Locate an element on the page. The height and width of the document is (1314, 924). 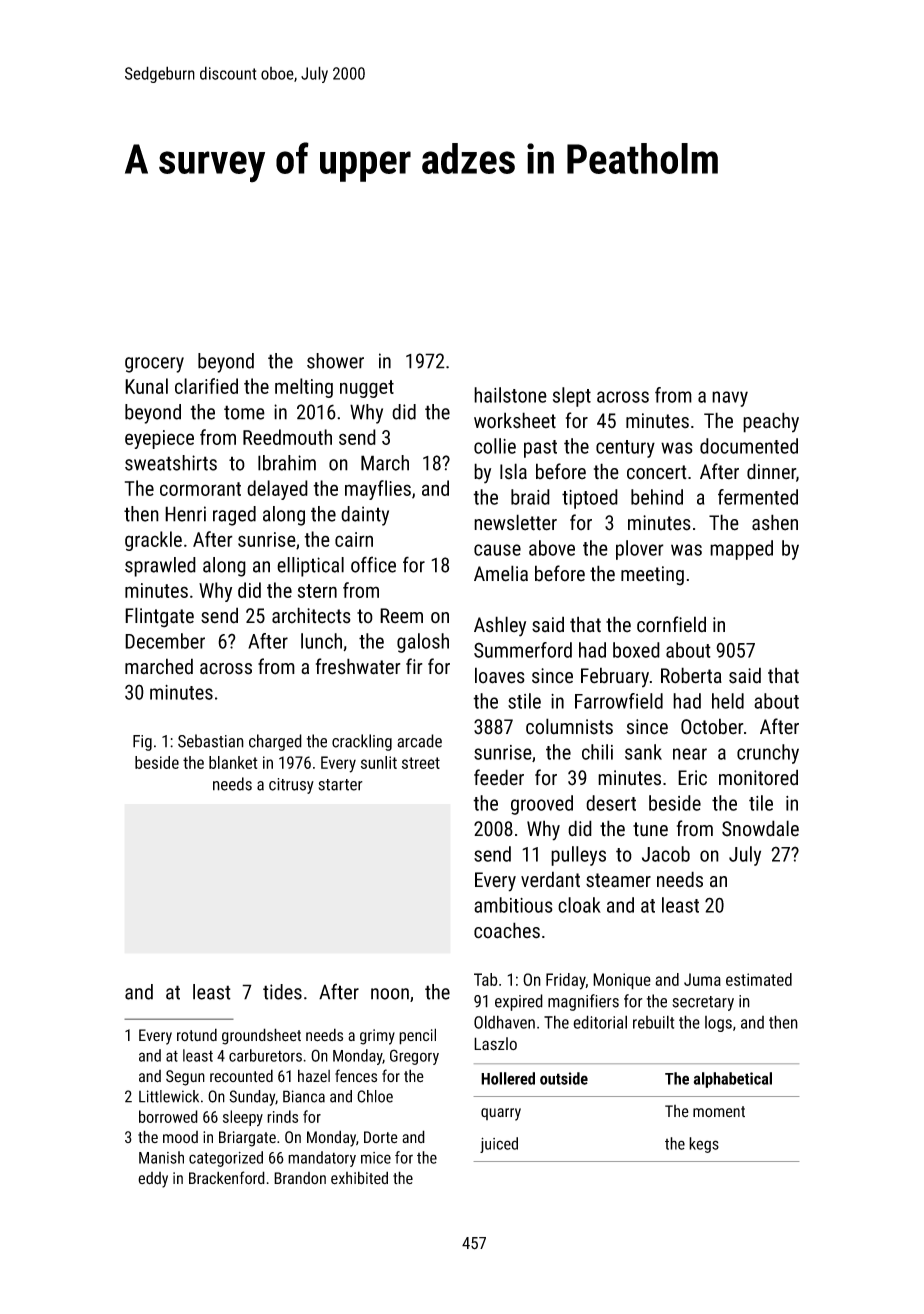
sweatshirts is located at coordinates (171, 463).
